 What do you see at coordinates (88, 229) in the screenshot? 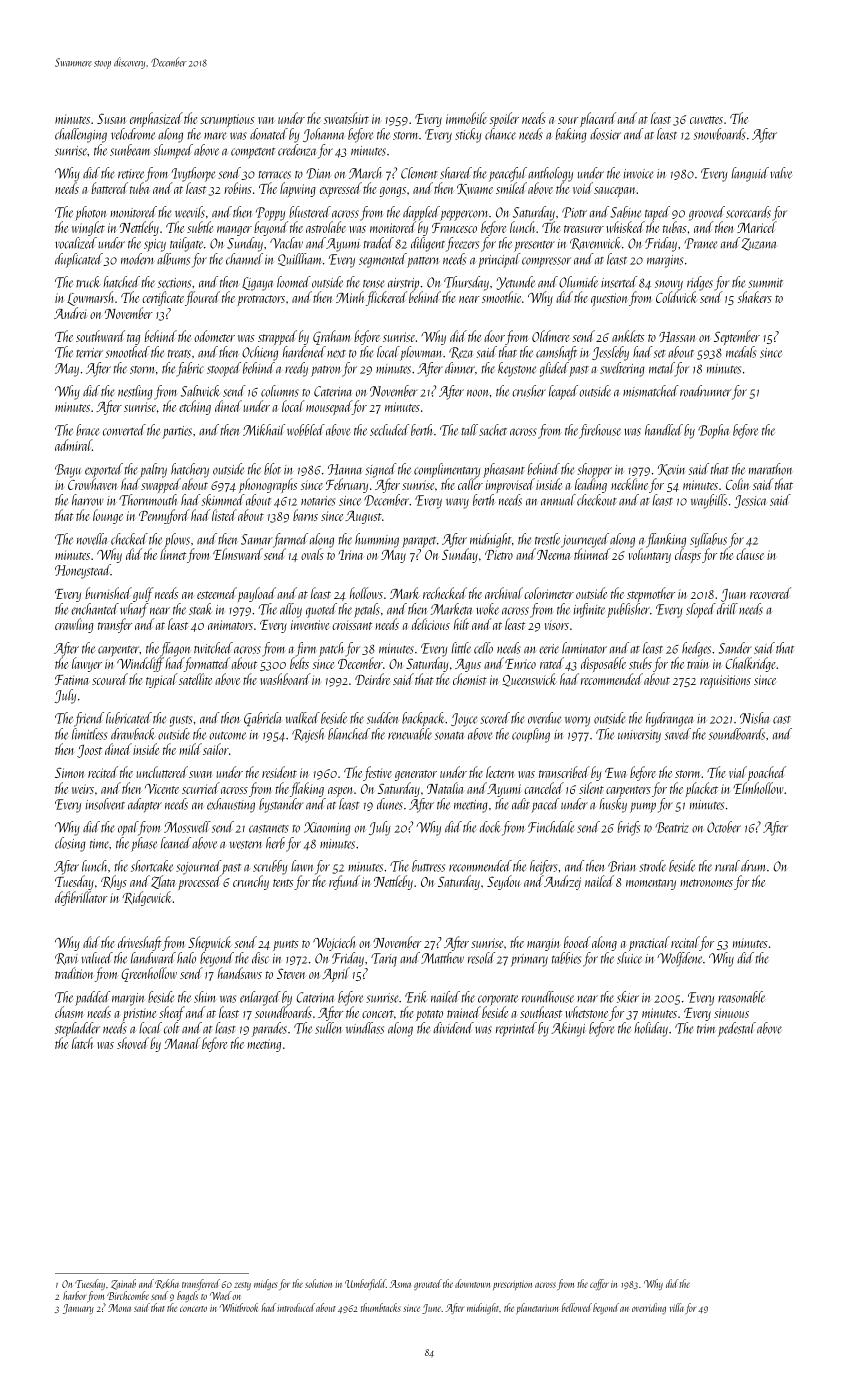
I see `winglet` at bounding box center [88, 229].
